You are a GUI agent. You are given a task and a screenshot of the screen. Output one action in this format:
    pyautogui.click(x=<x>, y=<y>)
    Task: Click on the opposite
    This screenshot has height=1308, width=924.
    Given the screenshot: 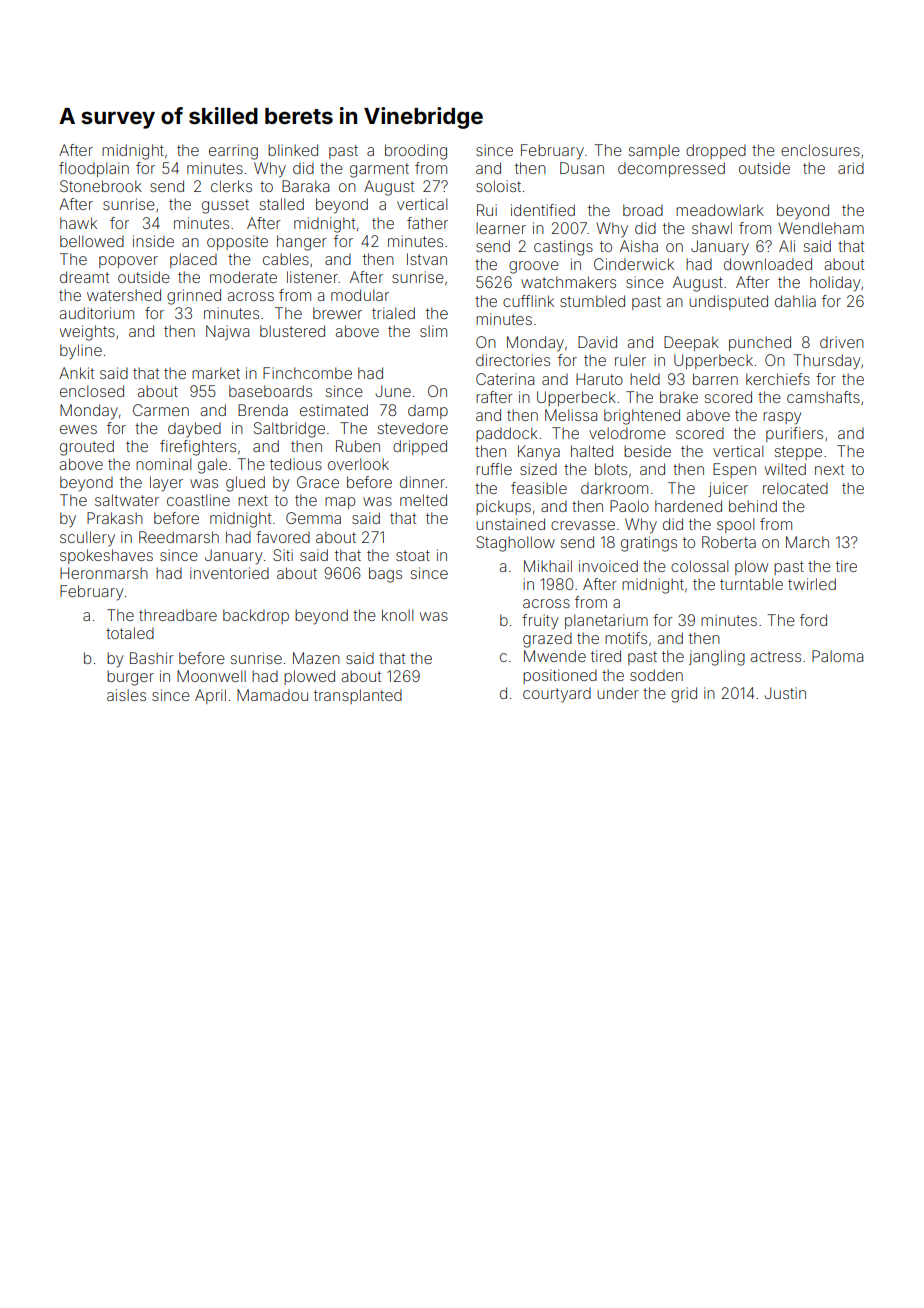 What is the action you would take?
    pyautogui.click(x=237, y=242)
